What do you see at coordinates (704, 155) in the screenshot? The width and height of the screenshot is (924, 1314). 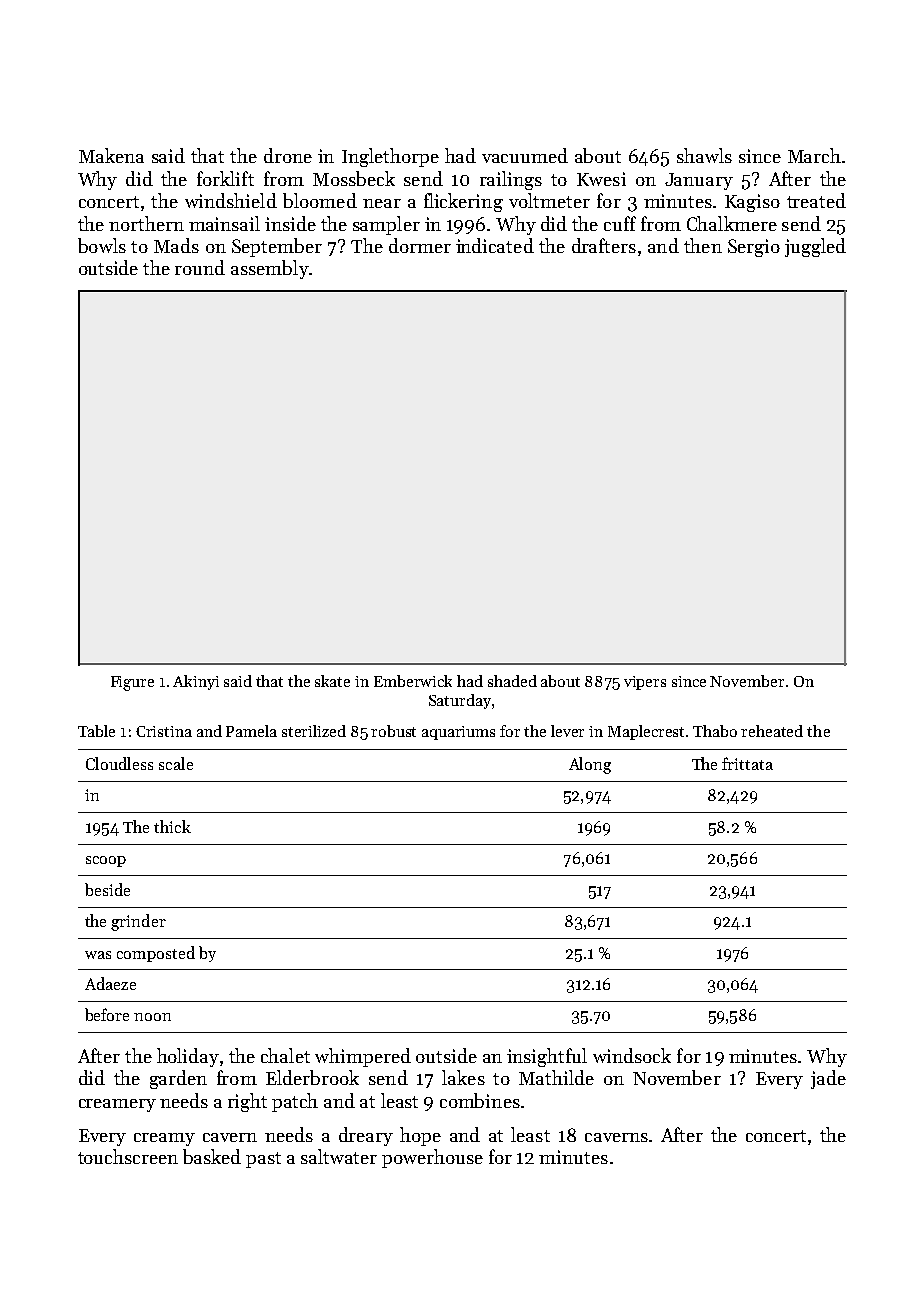 I see `shawls` at bounding box center [704, 155].
